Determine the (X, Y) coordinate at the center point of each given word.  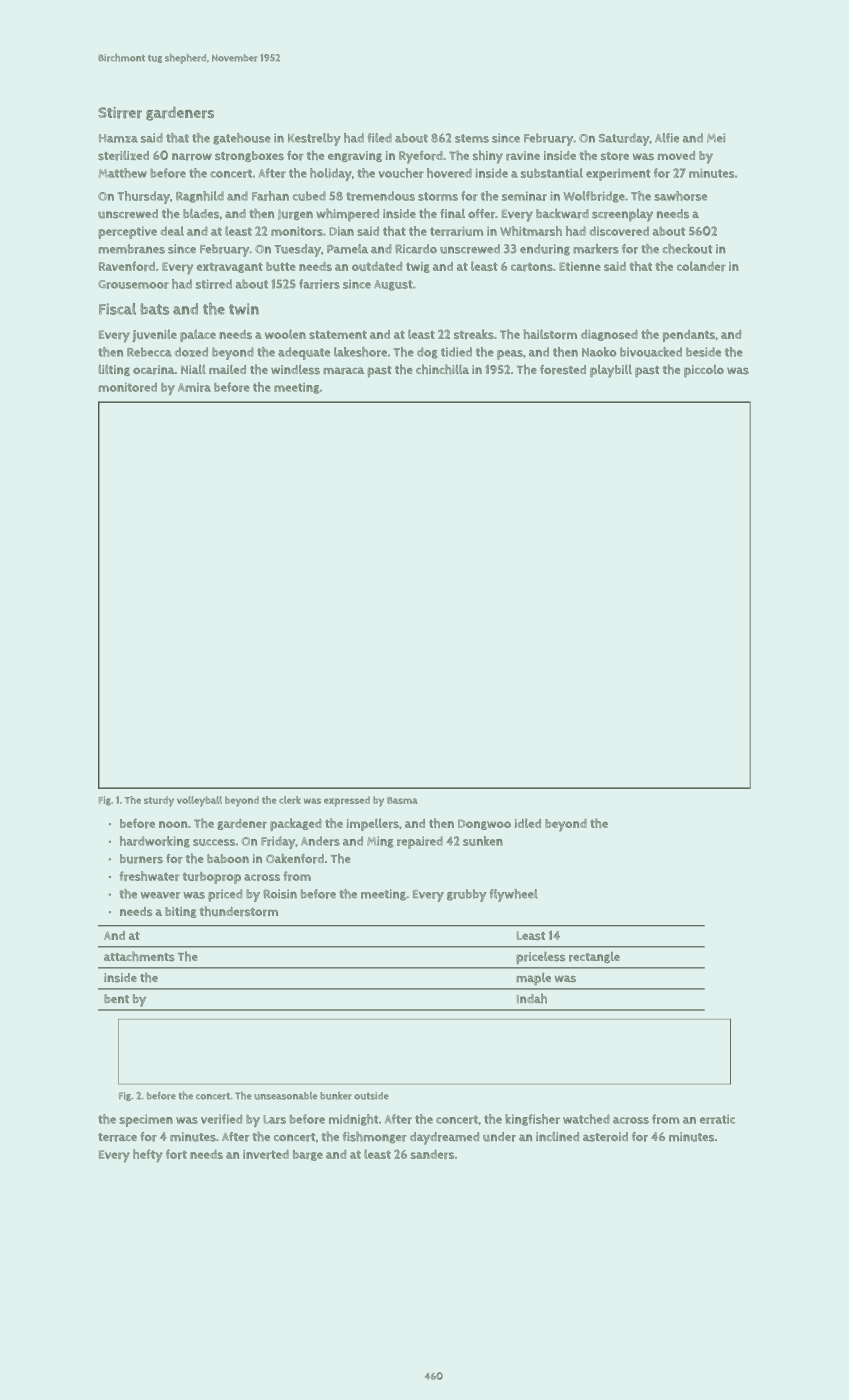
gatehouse (242, 139)
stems (472, 138)
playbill (611, 371)
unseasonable (285, 1096)
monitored (127, 387)
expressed (347, 801)
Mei (716, 138)
